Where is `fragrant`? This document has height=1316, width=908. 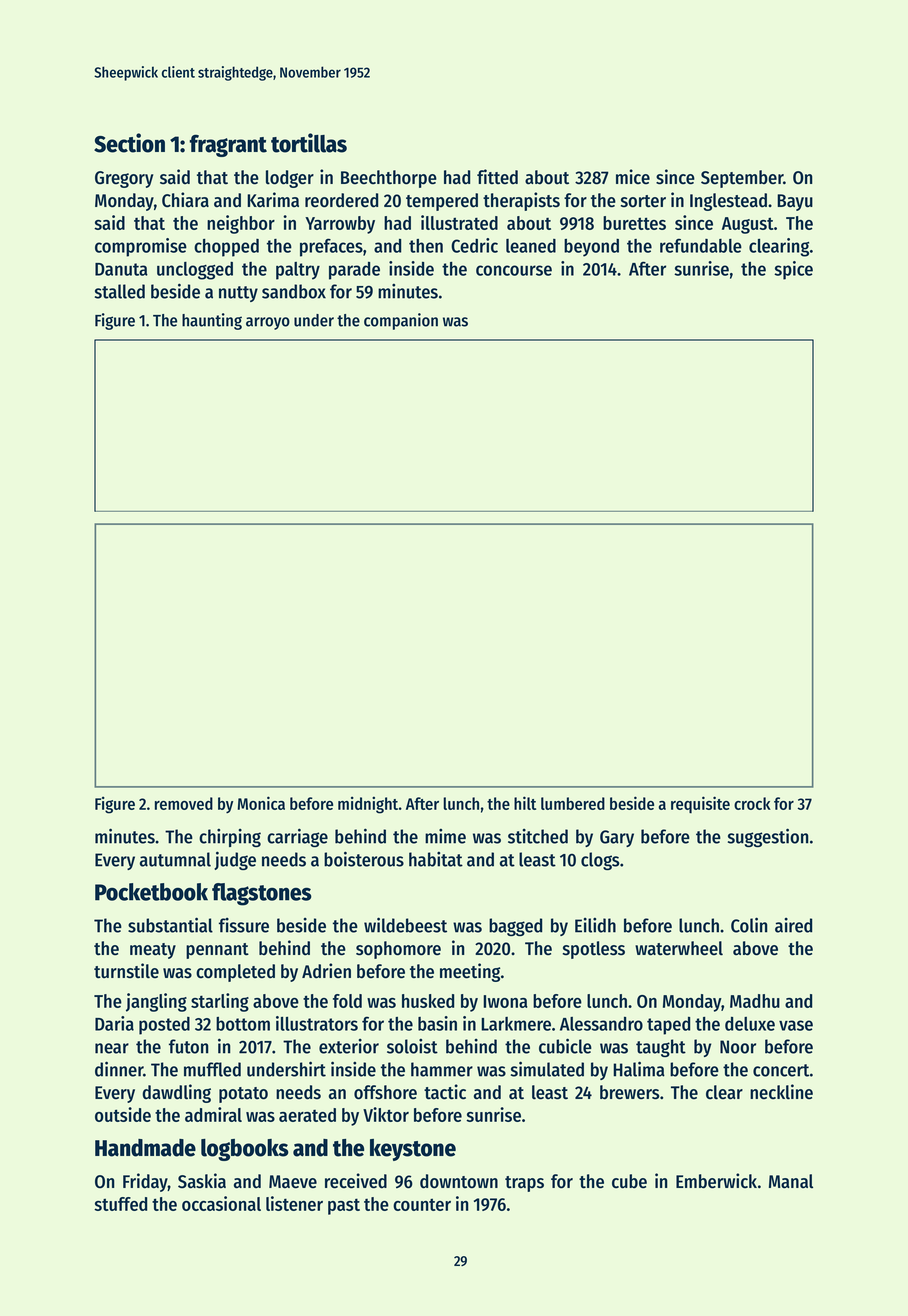
fragrant is located at coordinates (228, 146).
